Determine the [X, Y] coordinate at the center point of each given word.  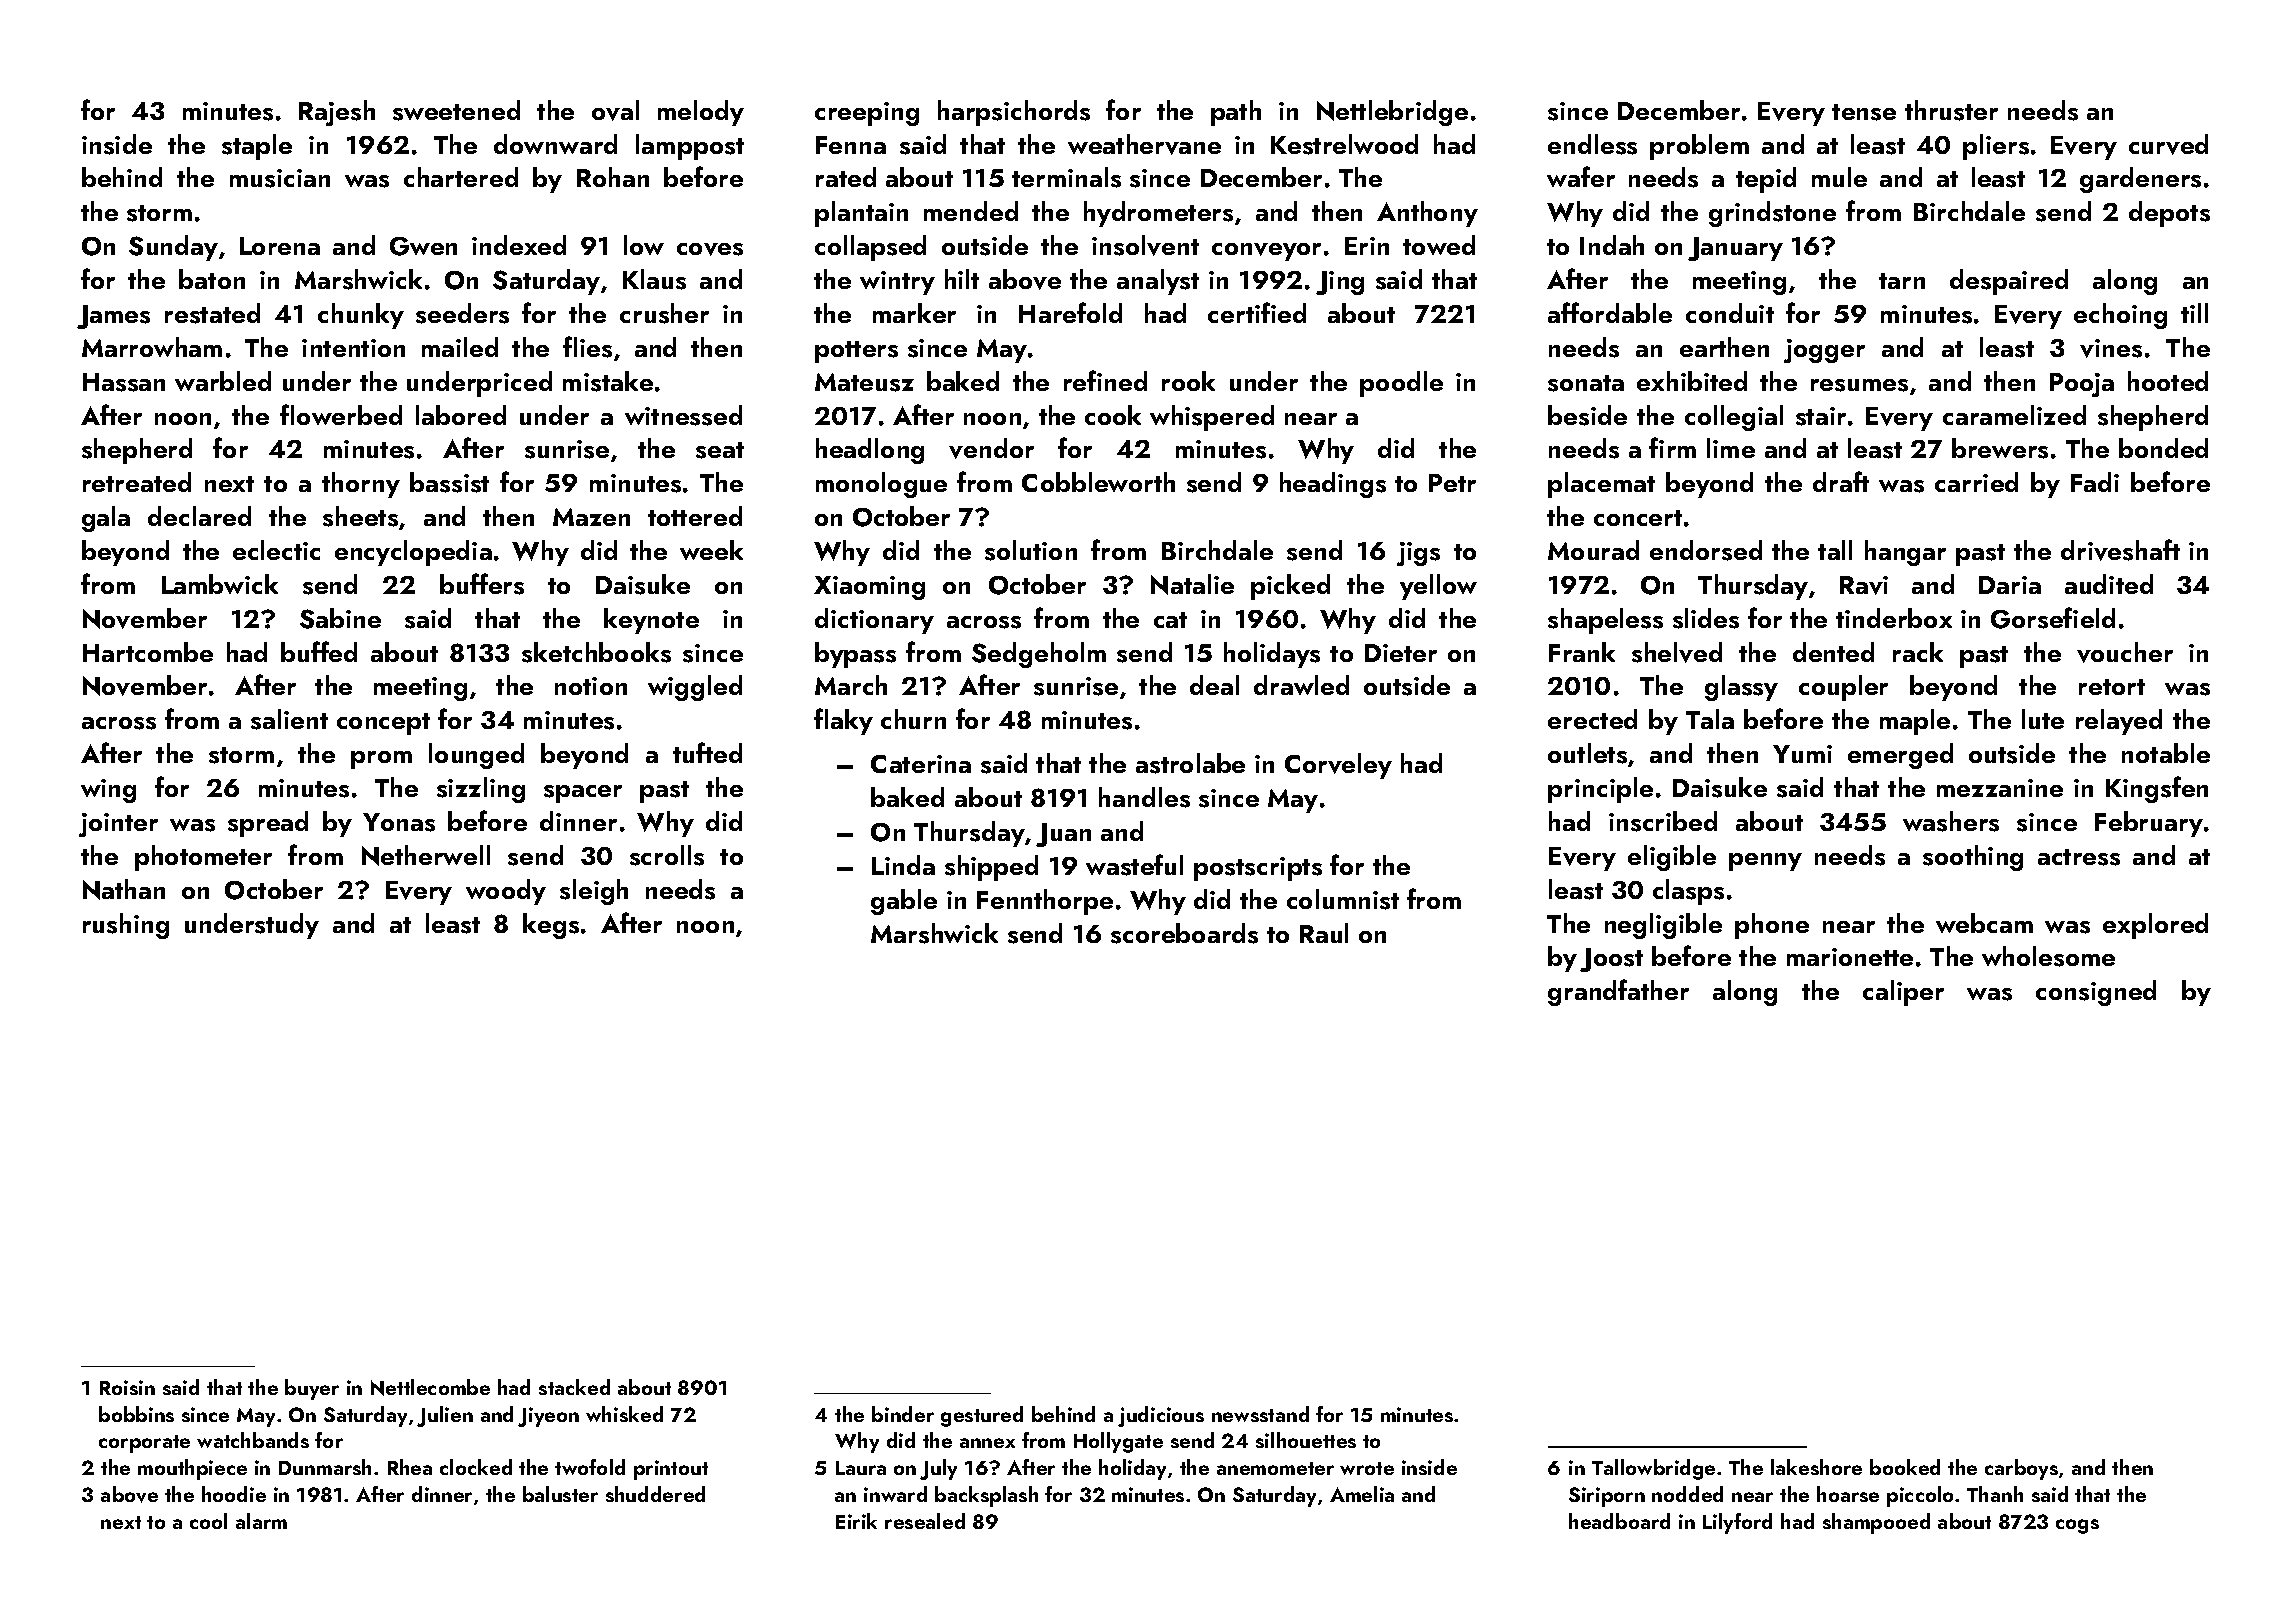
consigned [2096, 993]
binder [903, 1414]
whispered [1212, 418]
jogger [1824, 351]
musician [280, 178]
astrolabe [1190, 763]
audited [2109, 584]
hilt [962, 279]
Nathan [124, 889]
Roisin [127, 1387]
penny [1765, 862]
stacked [574, 1387]
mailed [460, 347]
